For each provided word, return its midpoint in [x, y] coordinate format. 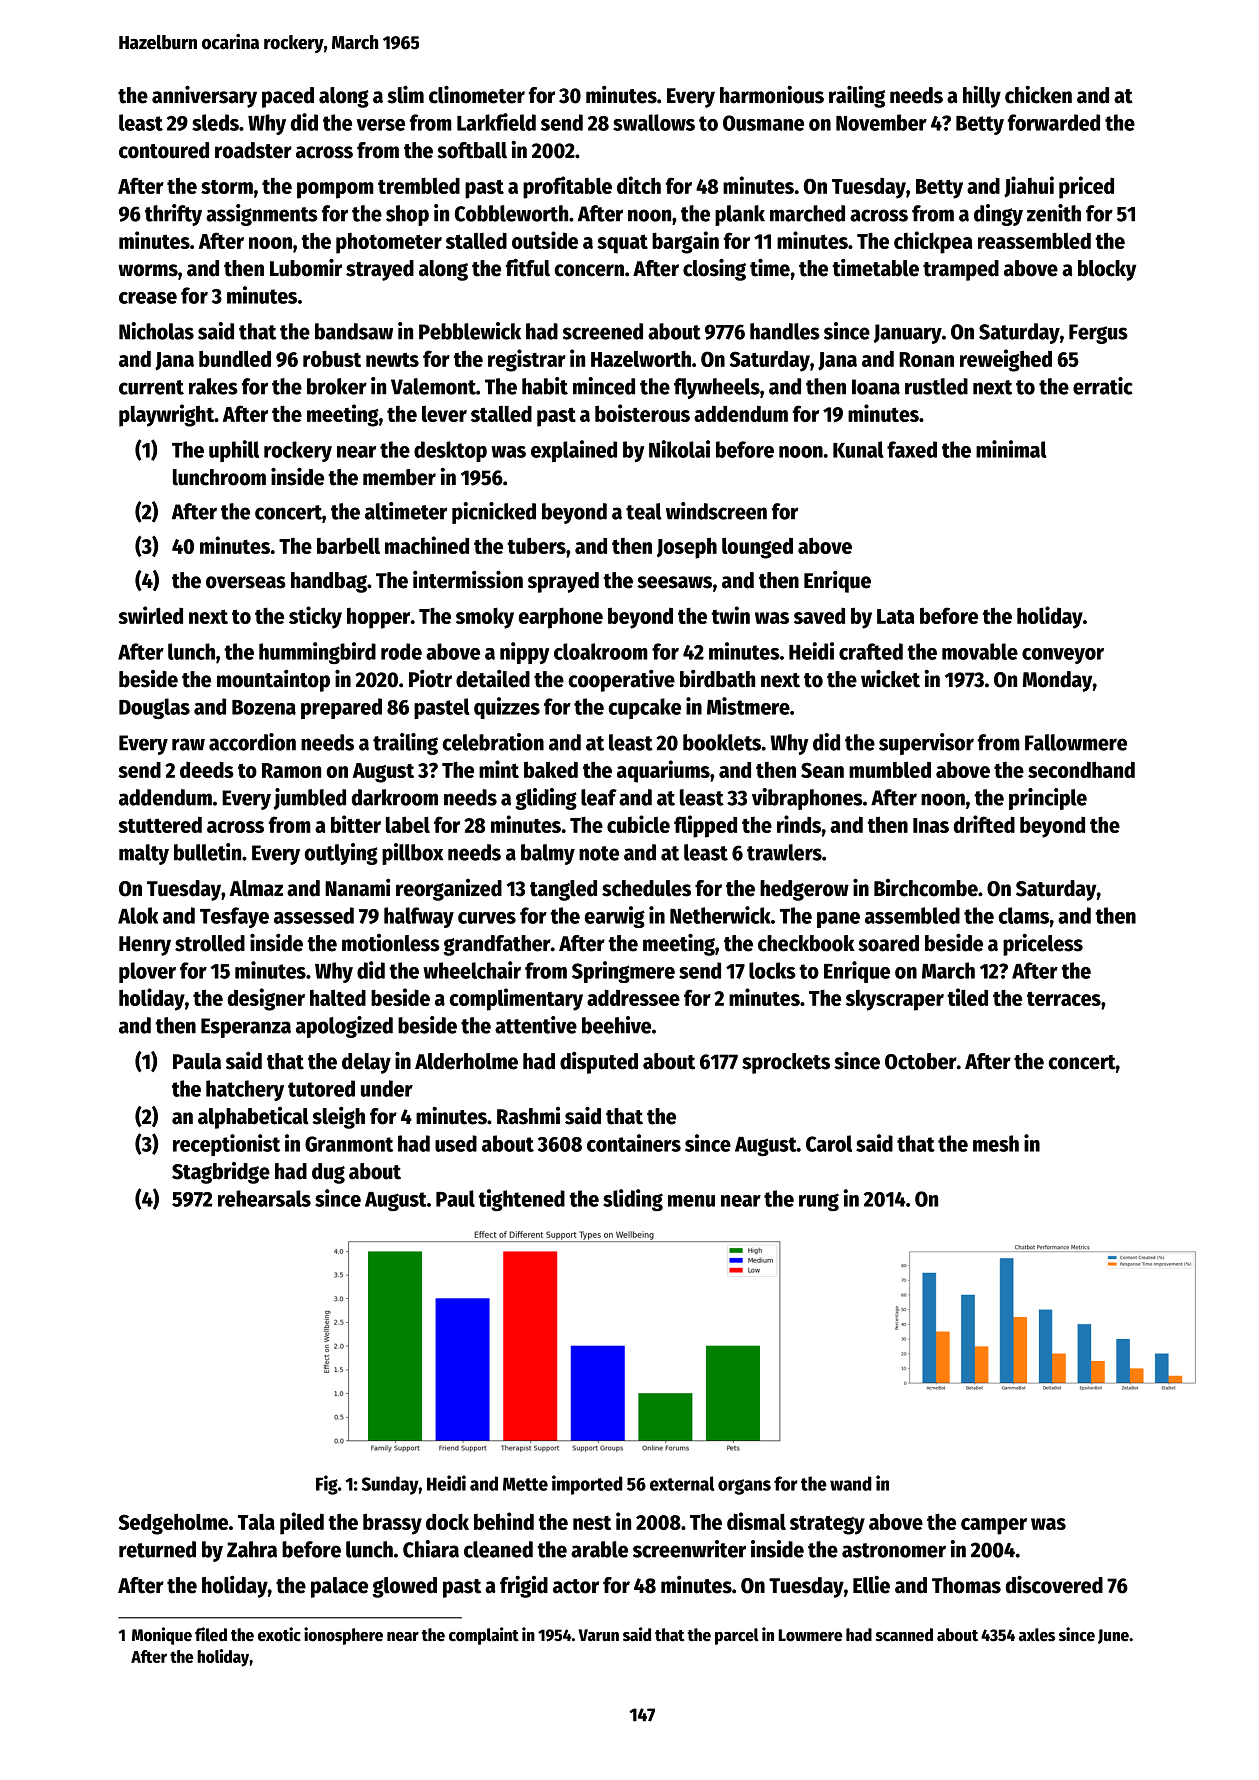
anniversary [204, 96]
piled [302, 1523]
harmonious [772, 95]
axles [1037, 1635]
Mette [525, 1484]
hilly [982, 97]
